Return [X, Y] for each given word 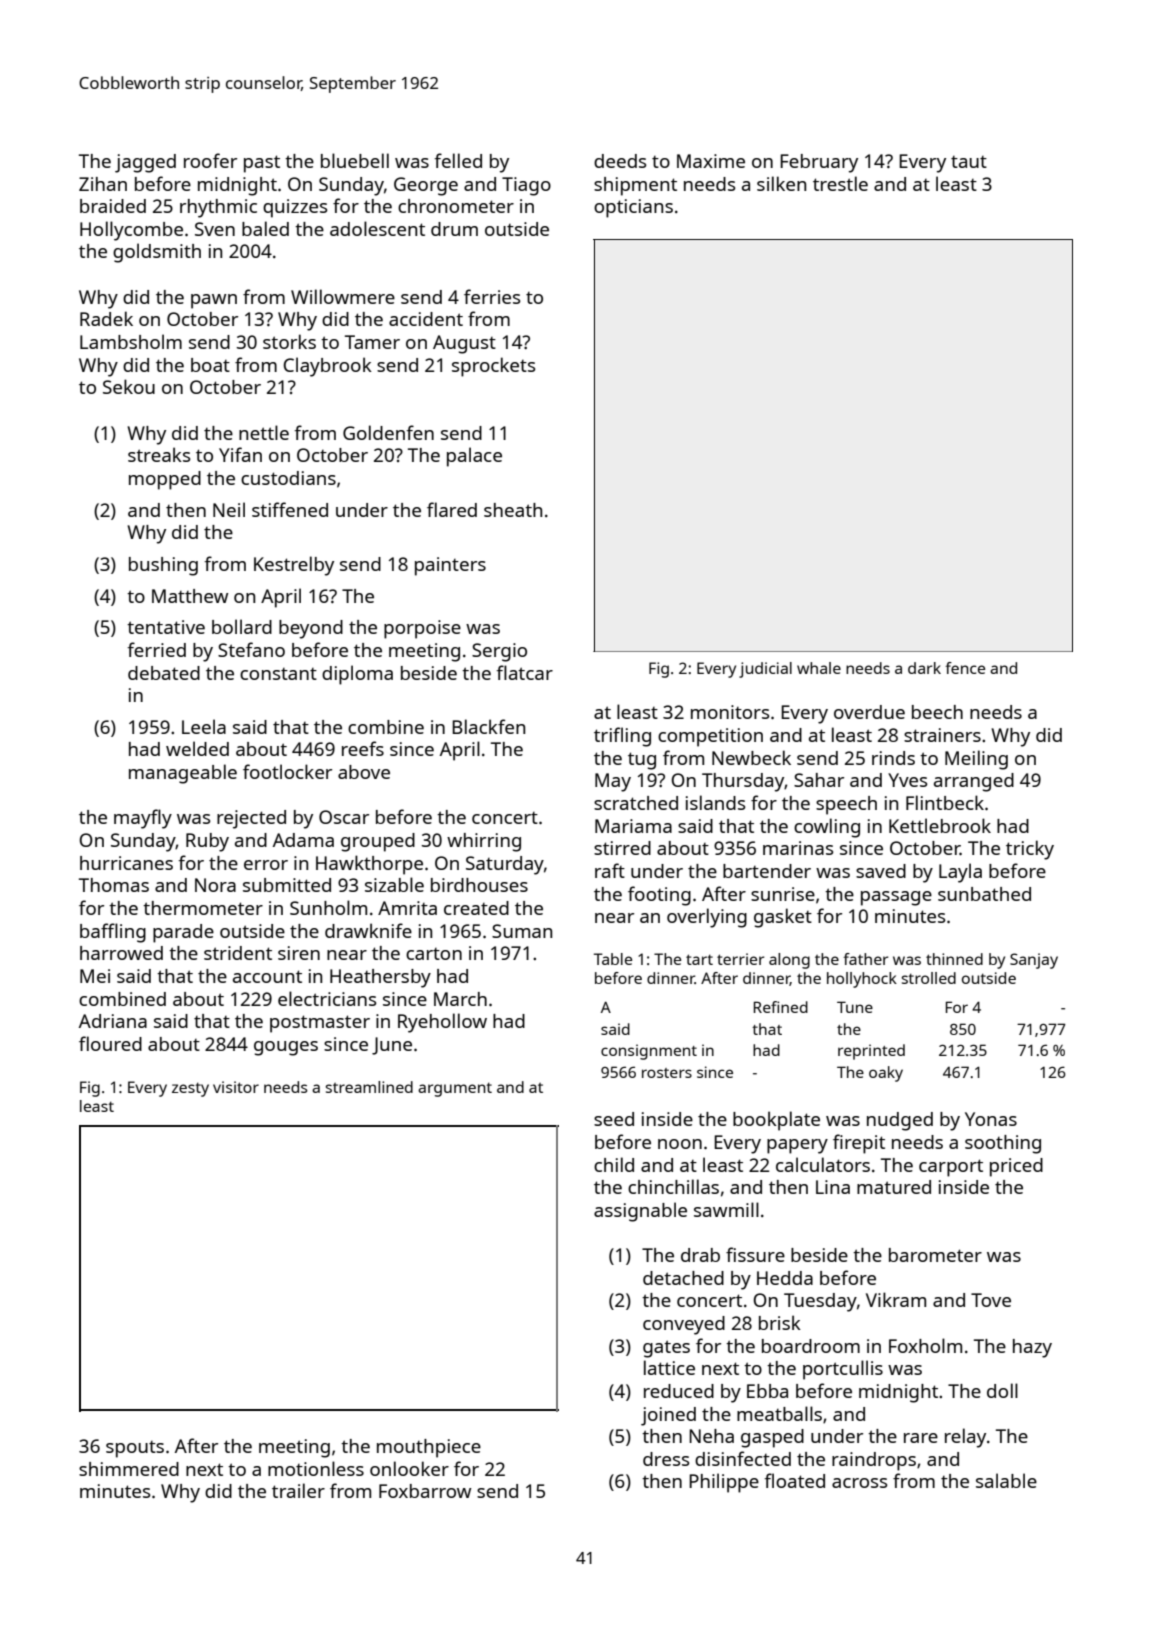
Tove [991, 1300]
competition [710, 737]
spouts [135, 1449]
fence [965, 668]
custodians [288, 478]
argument [455, 1089]
